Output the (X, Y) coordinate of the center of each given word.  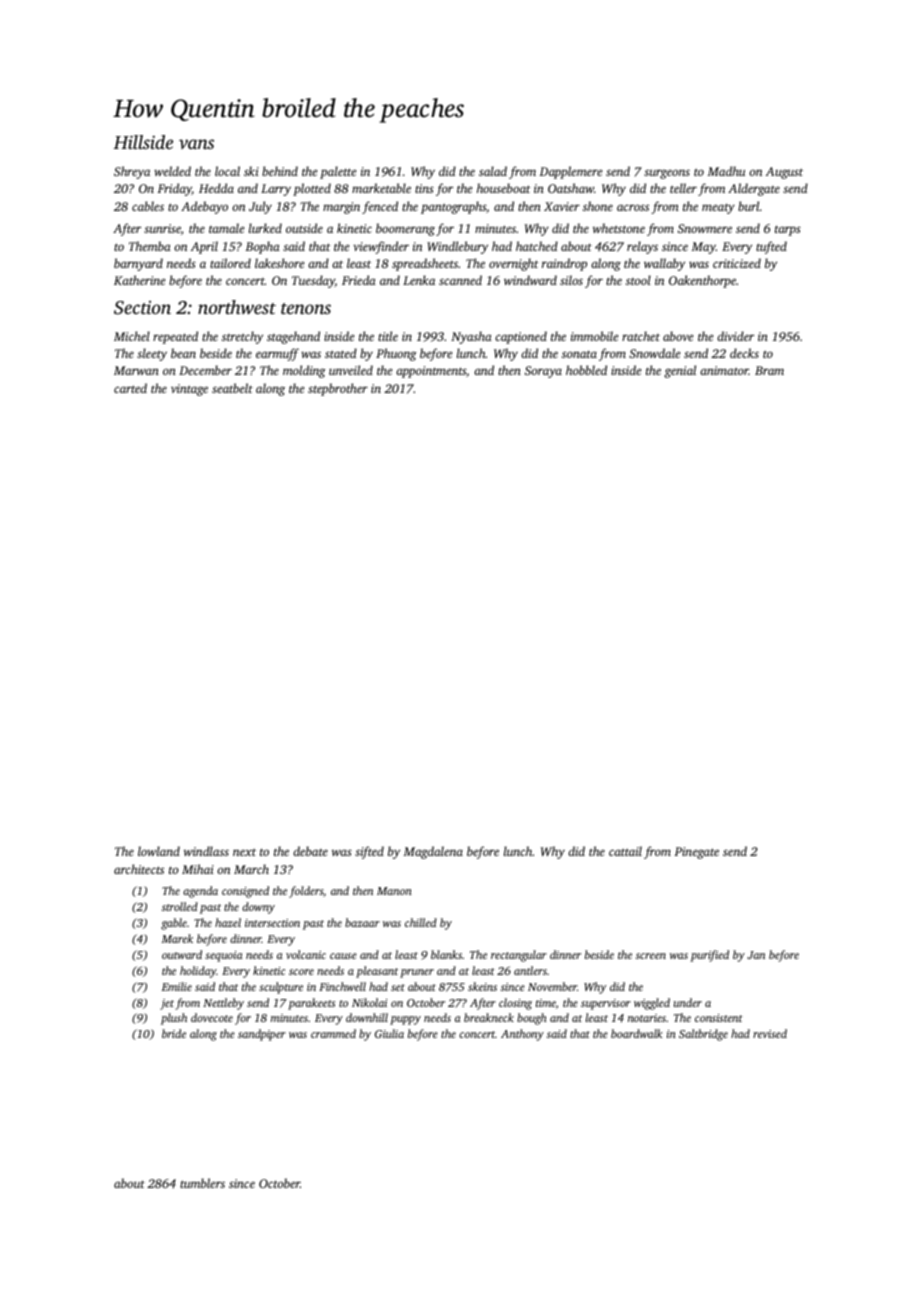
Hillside (143, 142)
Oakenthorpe (702, 281)
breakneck (489, 1017)
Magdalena (433, 852)
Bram (769, 370)
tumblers (202, 1183)
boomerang (405, 229)
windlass (206, 851)
